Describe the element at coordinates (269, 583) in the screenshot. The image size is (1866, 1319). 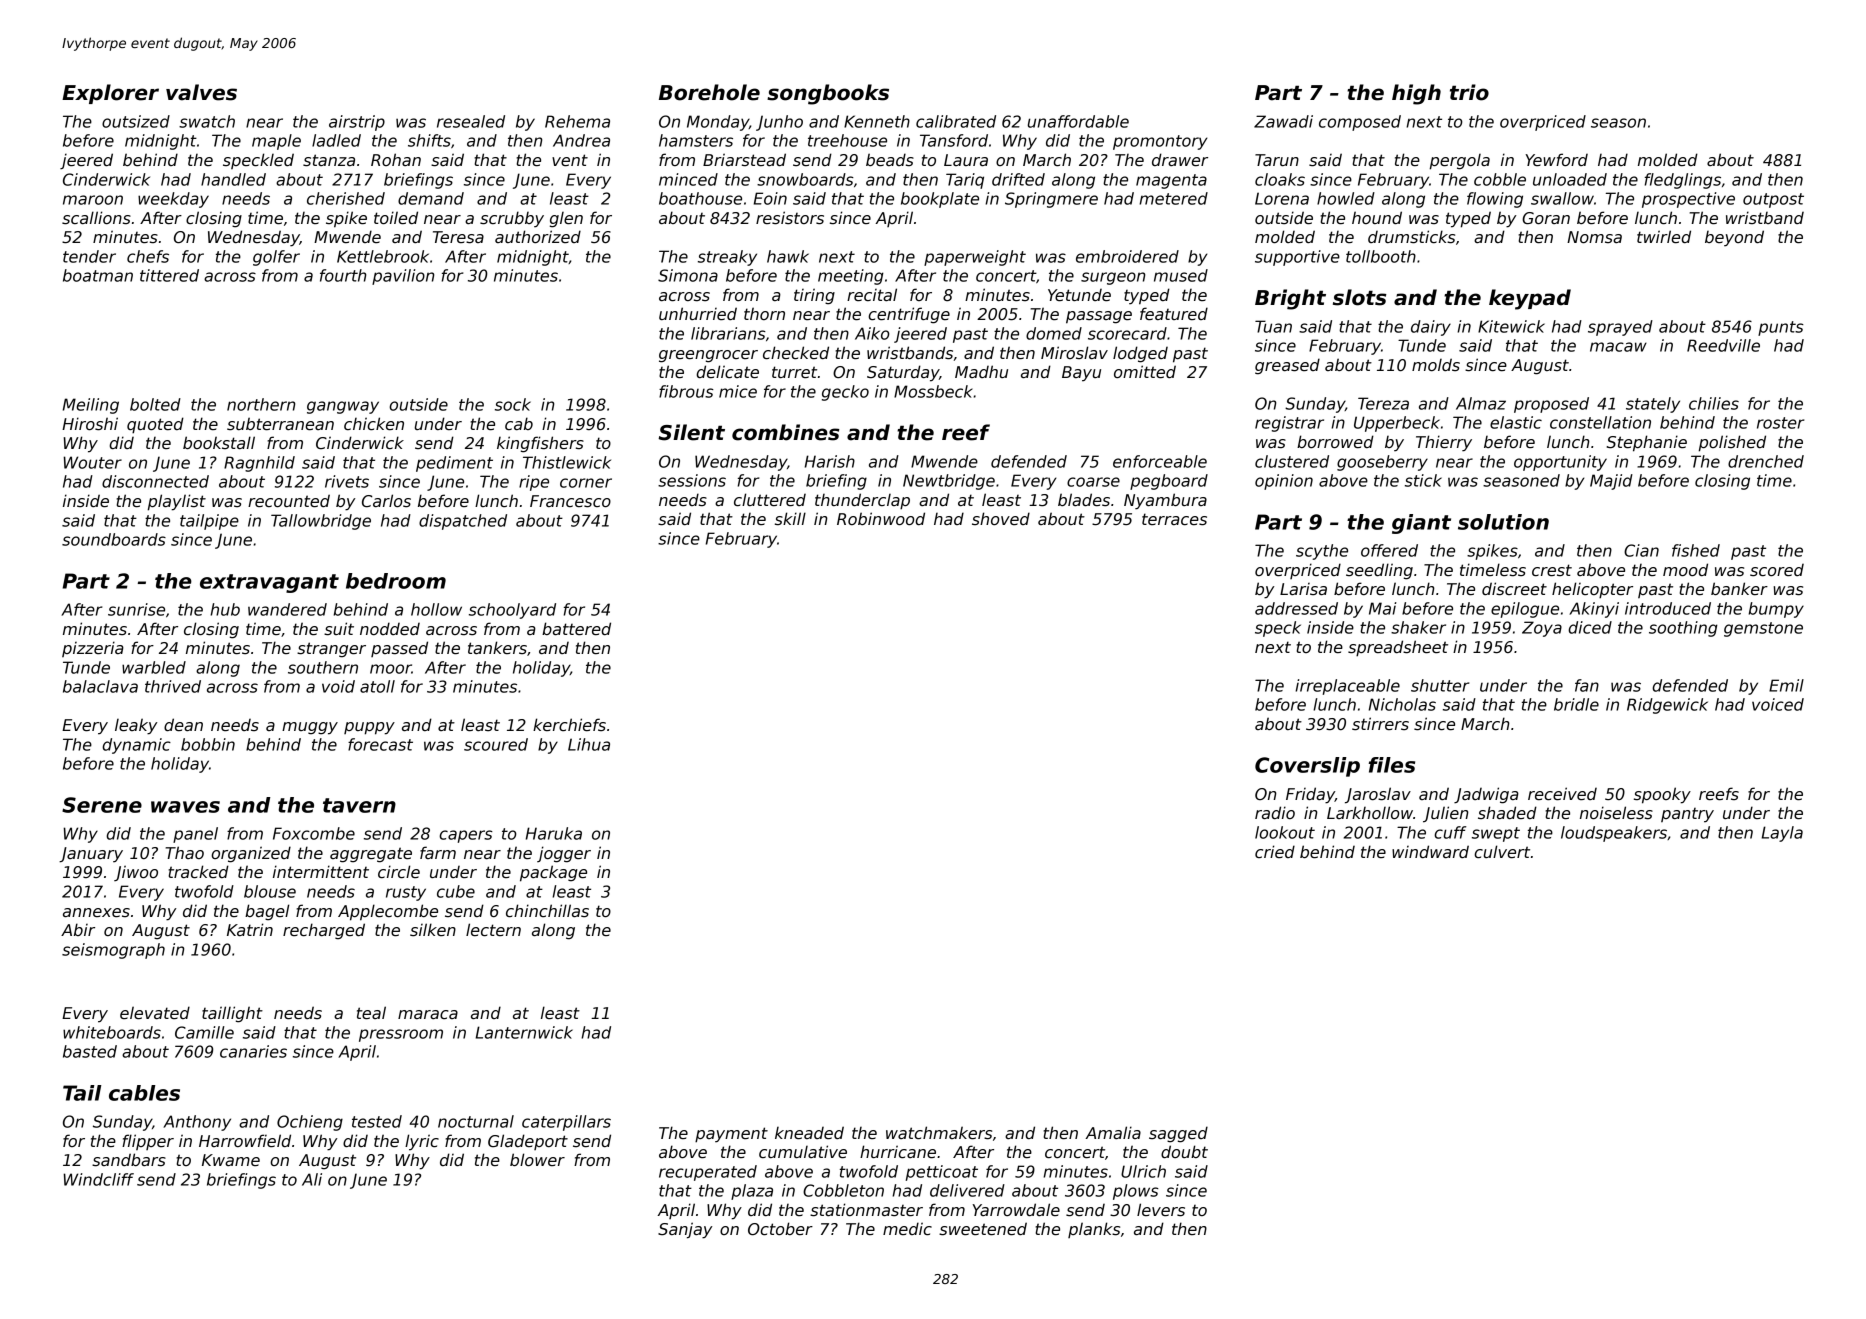
I see `extravagant` at that location.
